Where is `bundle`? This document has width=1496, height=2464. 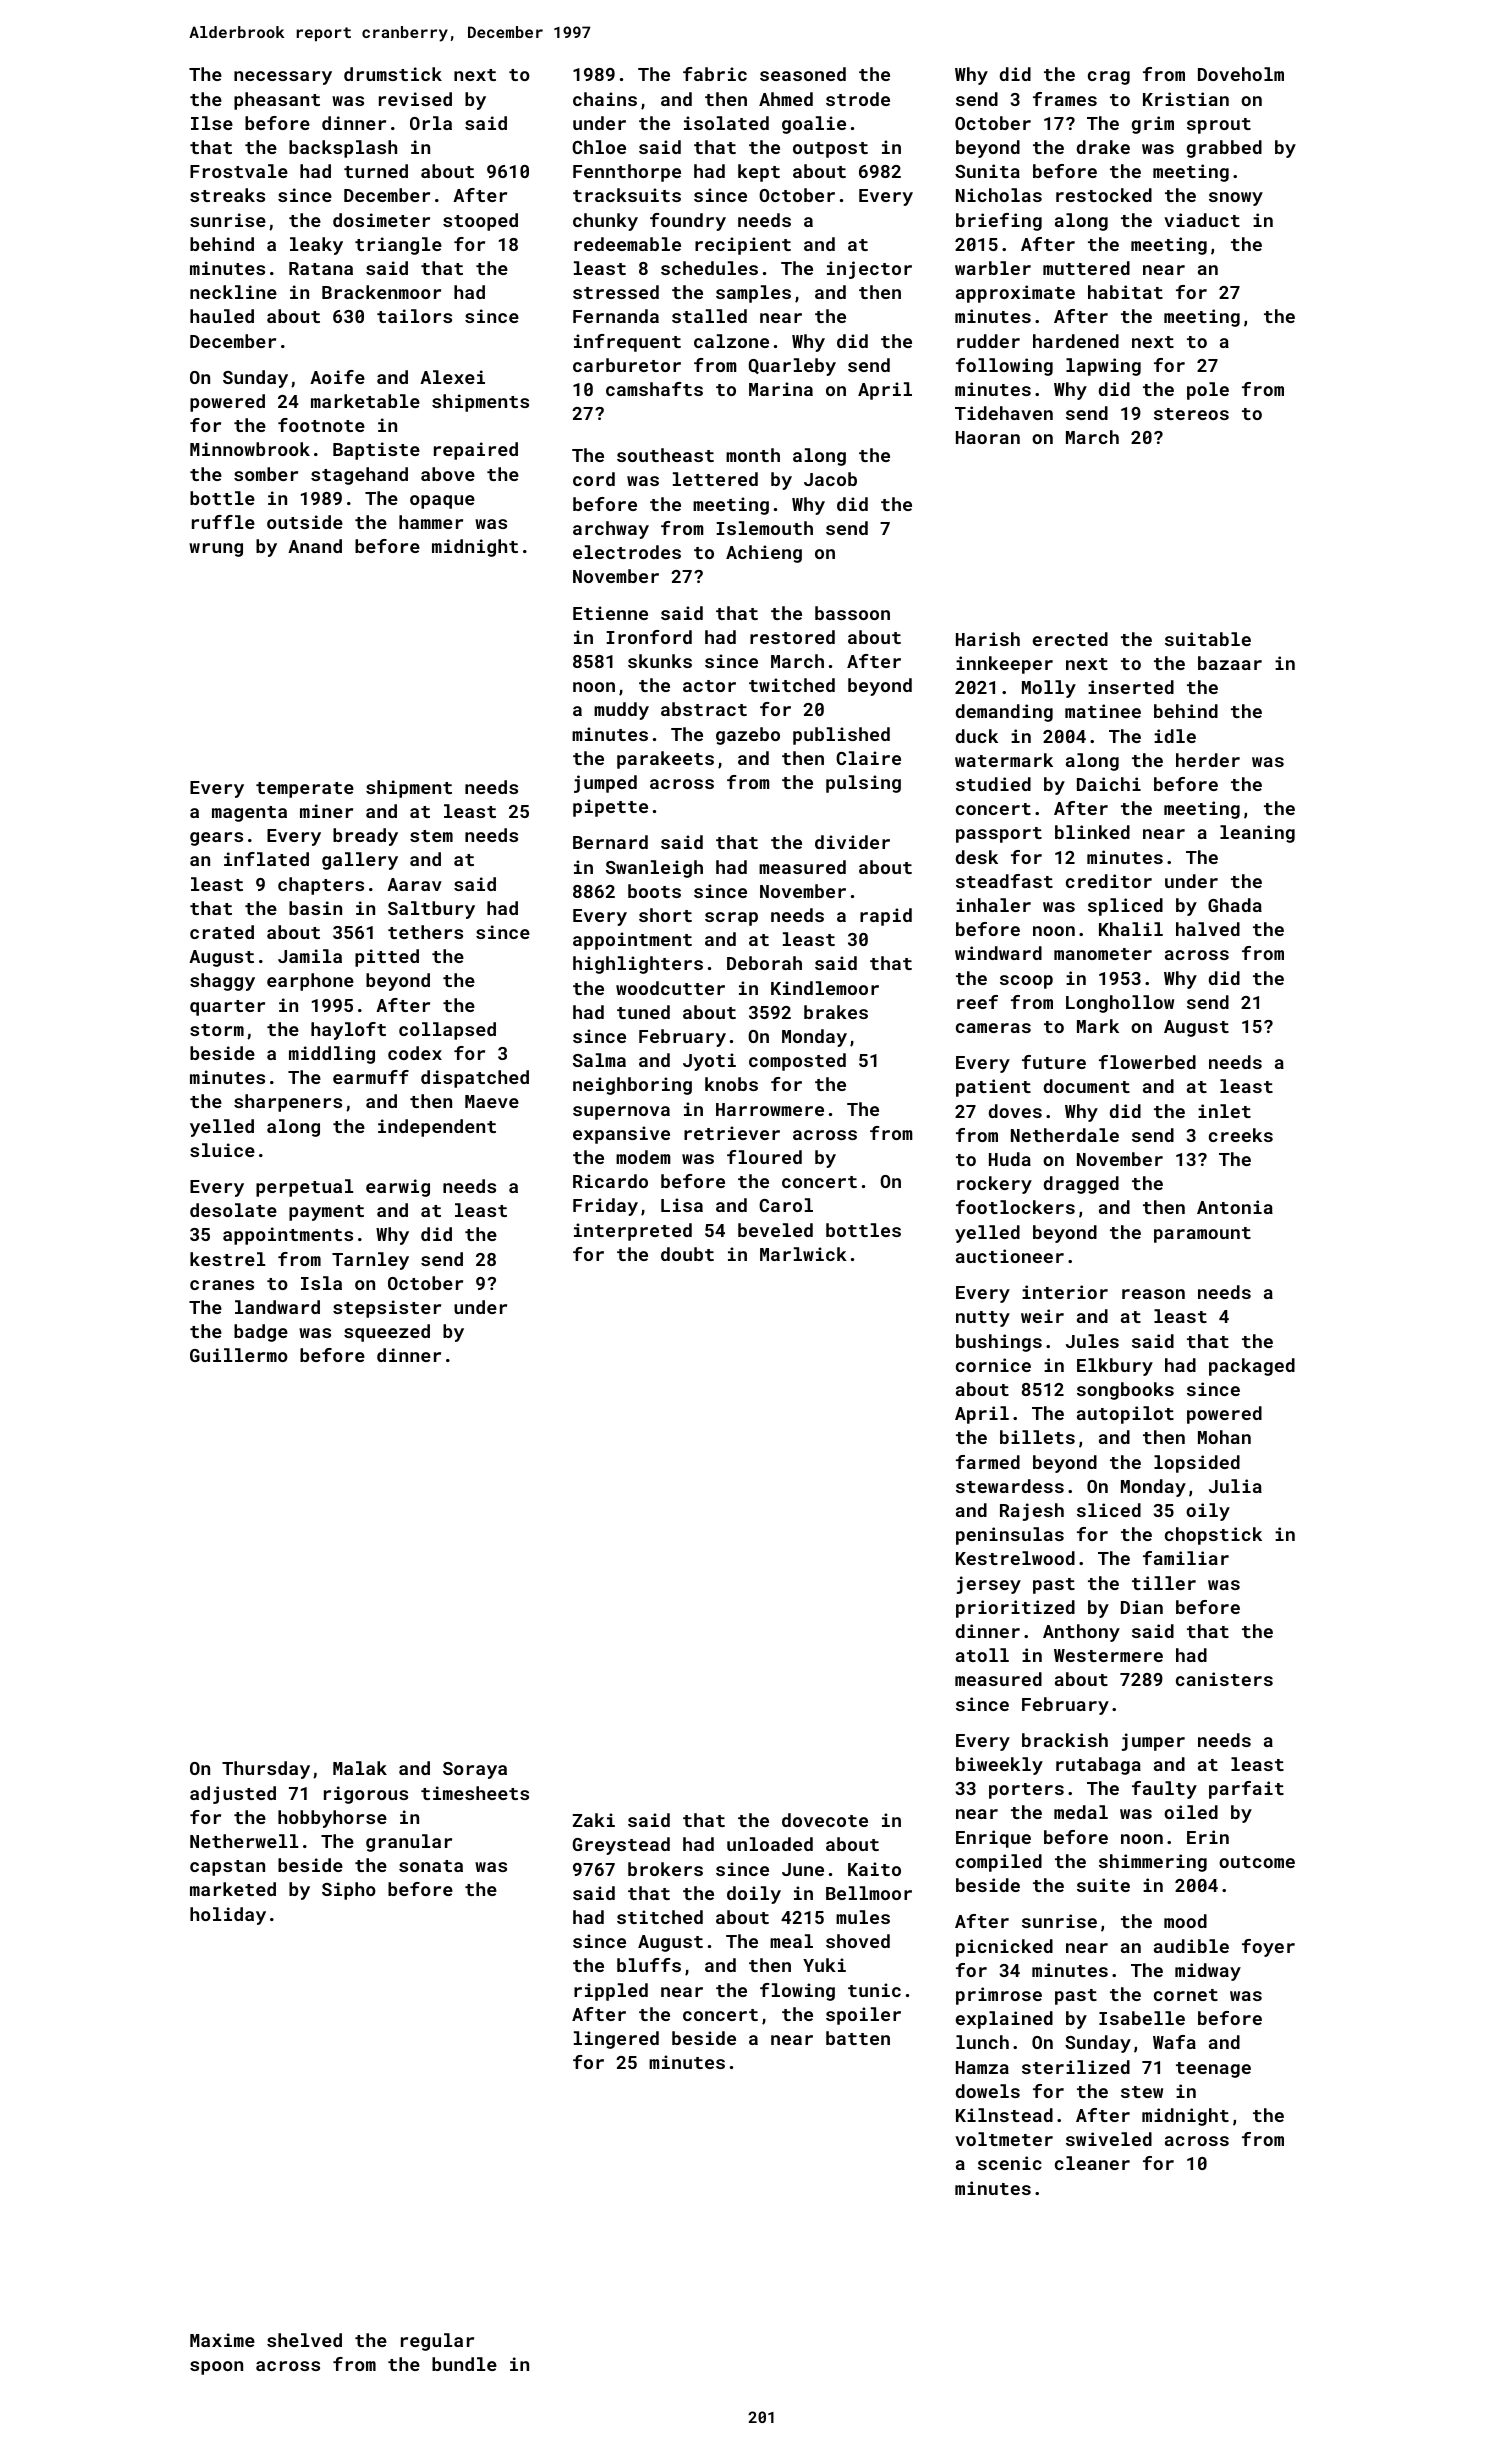 bundle is located at coordinates (464, 2364).
